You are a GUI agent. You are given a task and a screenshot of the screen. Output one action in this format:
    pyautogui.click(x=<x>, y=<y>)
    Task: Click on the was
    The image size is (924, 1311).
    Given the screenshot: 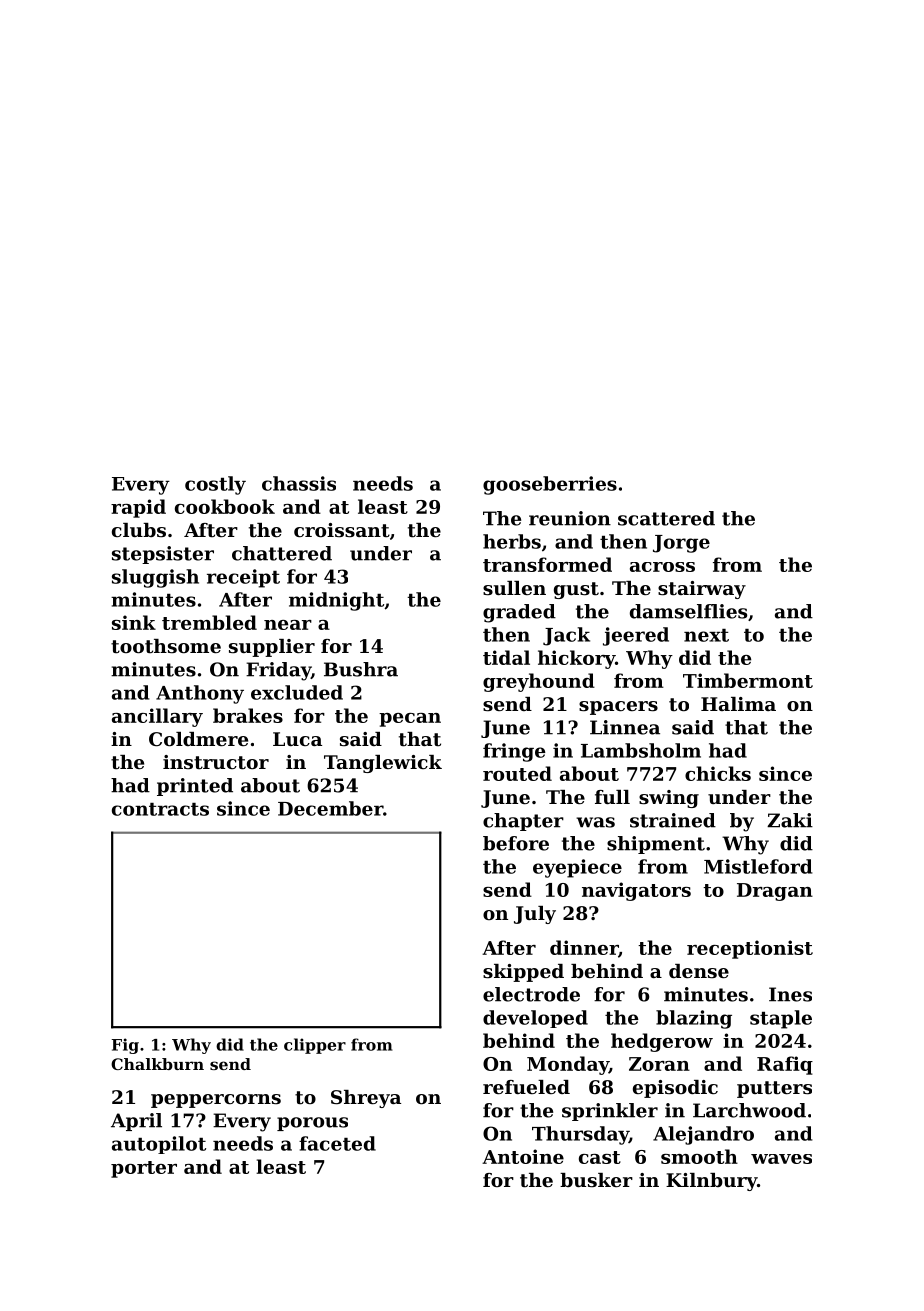 What is the action you would take?
    pyautogui.click(x=595, y=822)
